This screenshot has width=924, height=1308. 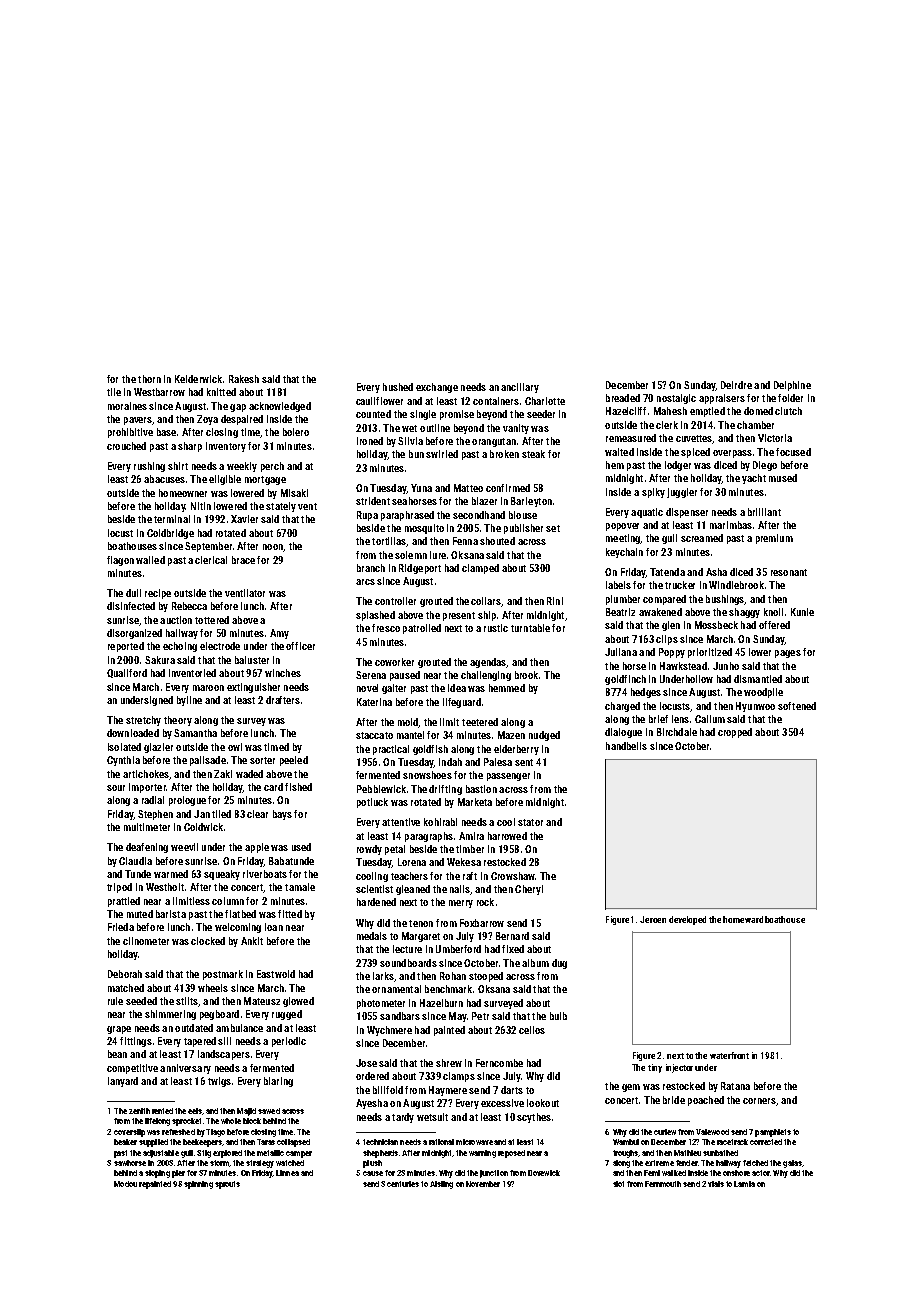 What do you see at coordinates (398, 387) in the screenshot?
I see `hushed` at bounding box center [398, 387].
